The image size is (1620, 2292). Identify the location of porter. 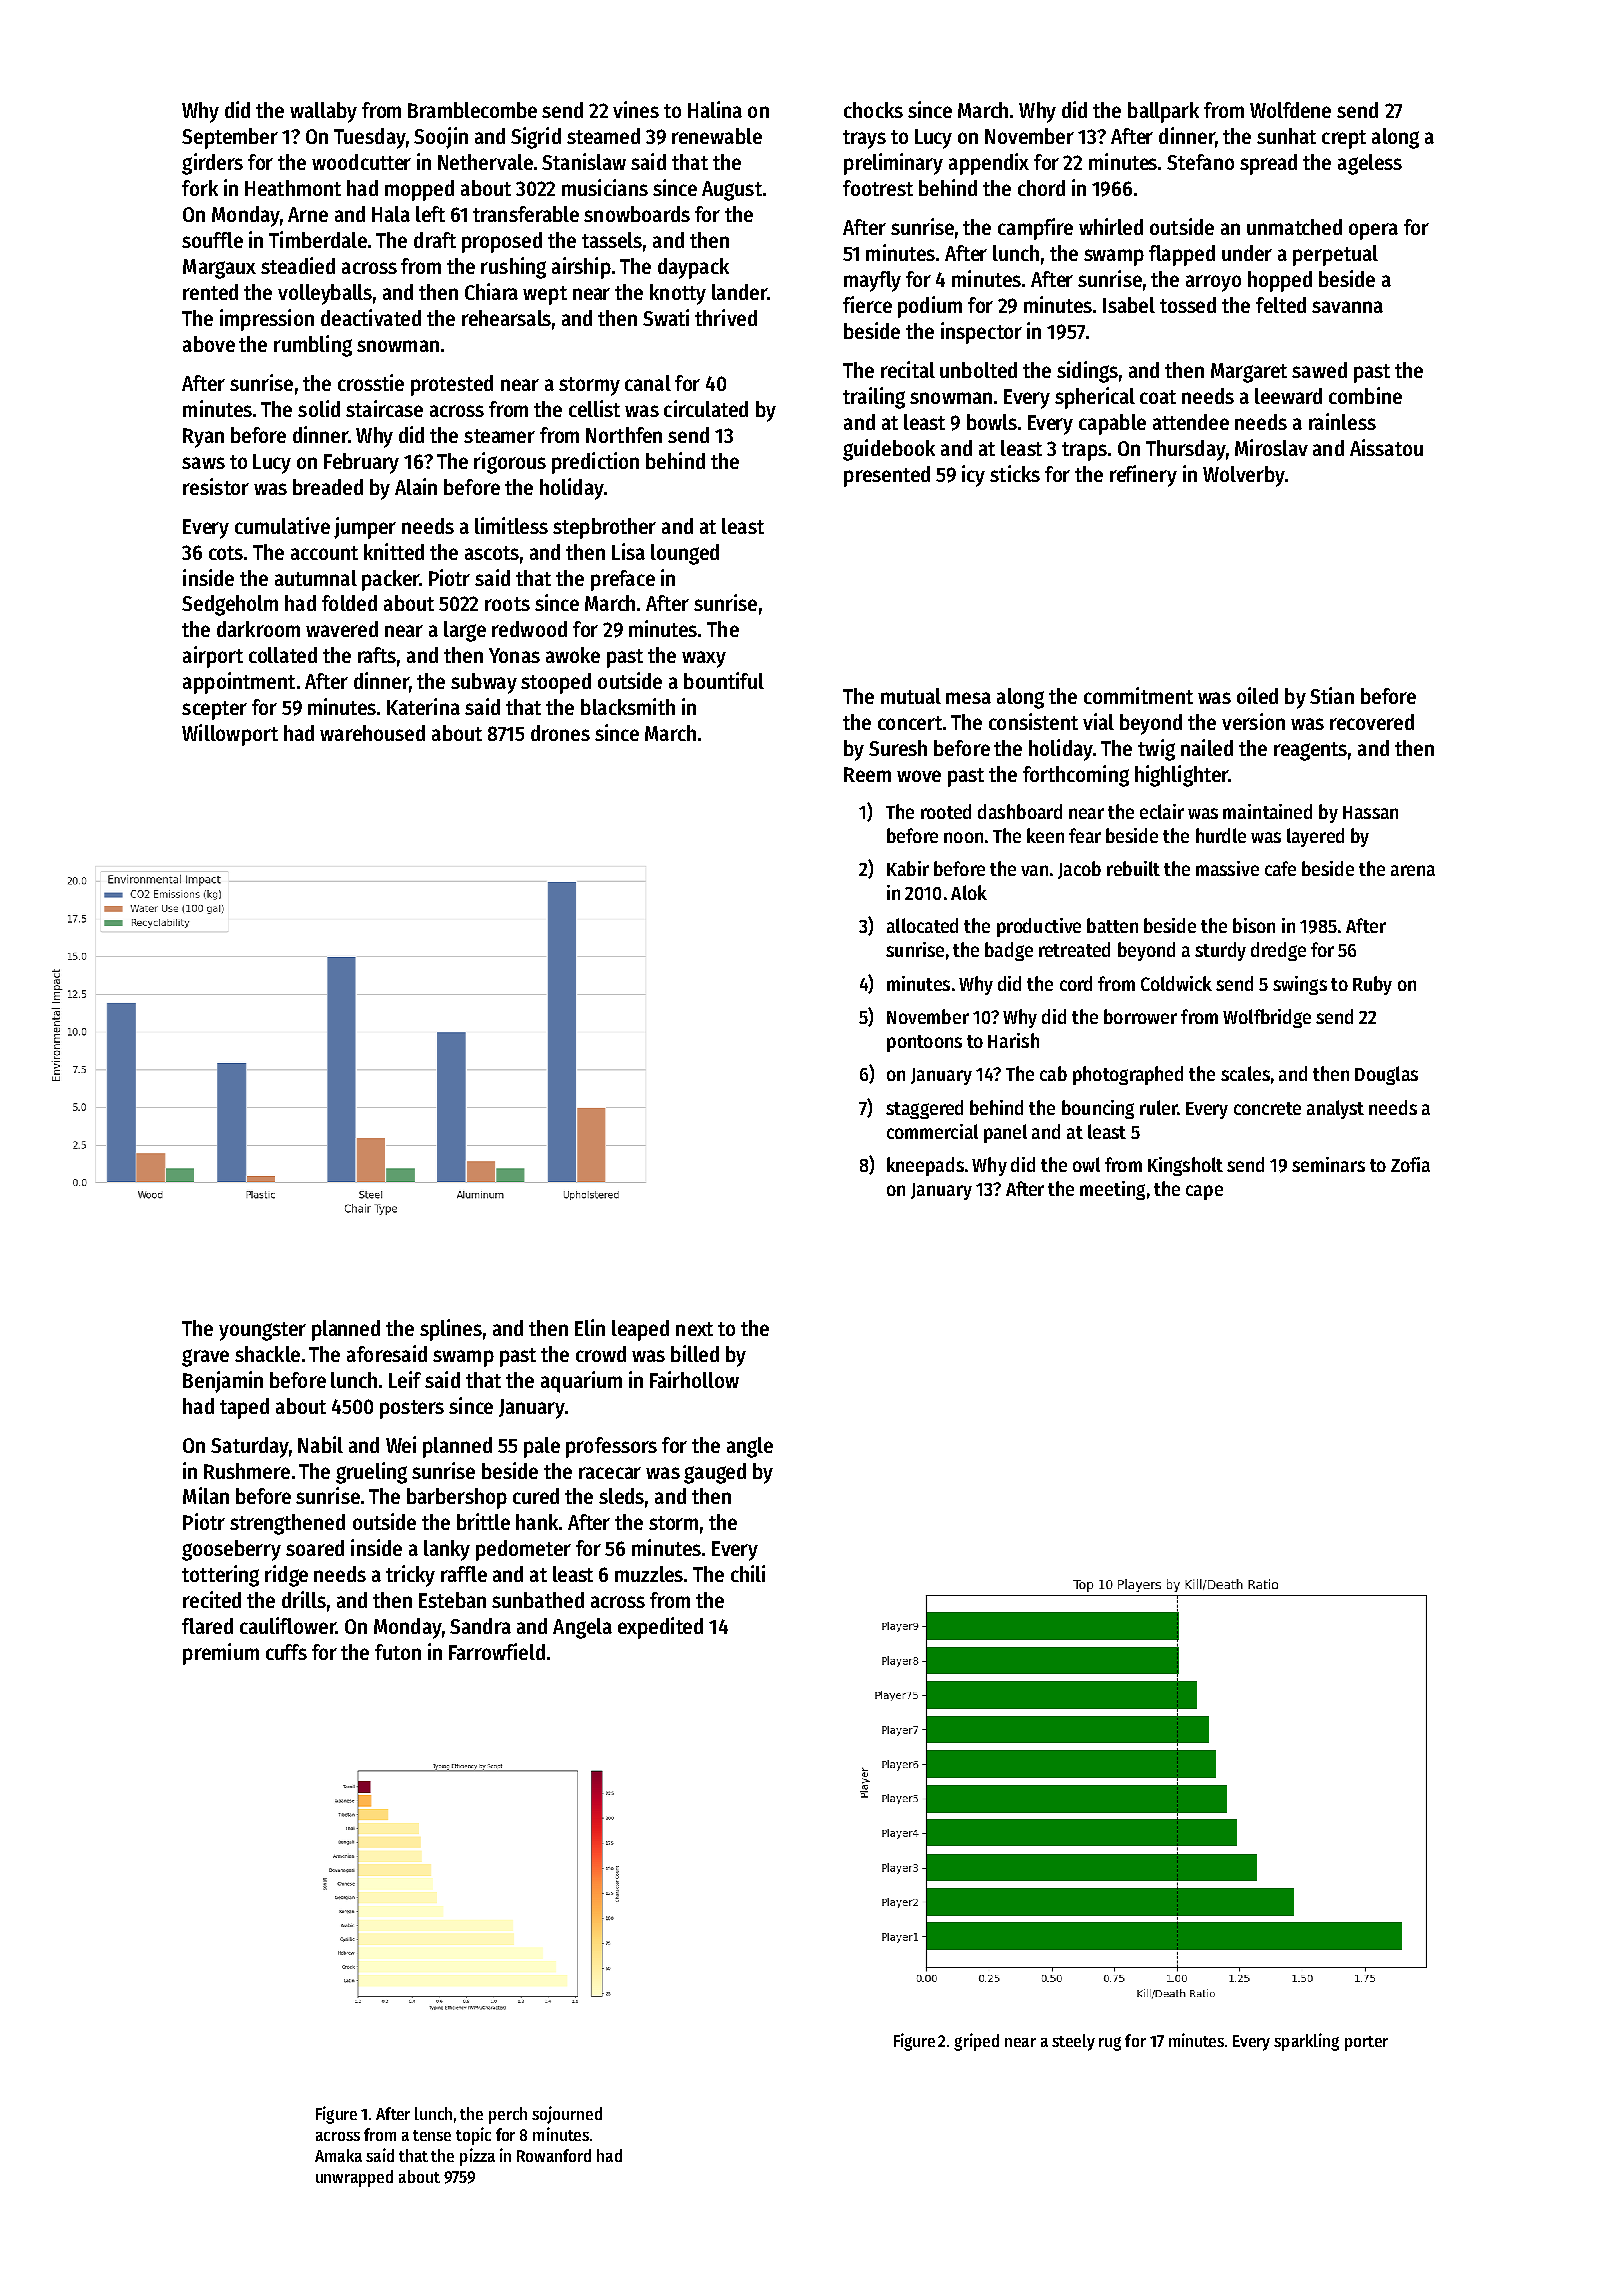
(1366, 2043).
